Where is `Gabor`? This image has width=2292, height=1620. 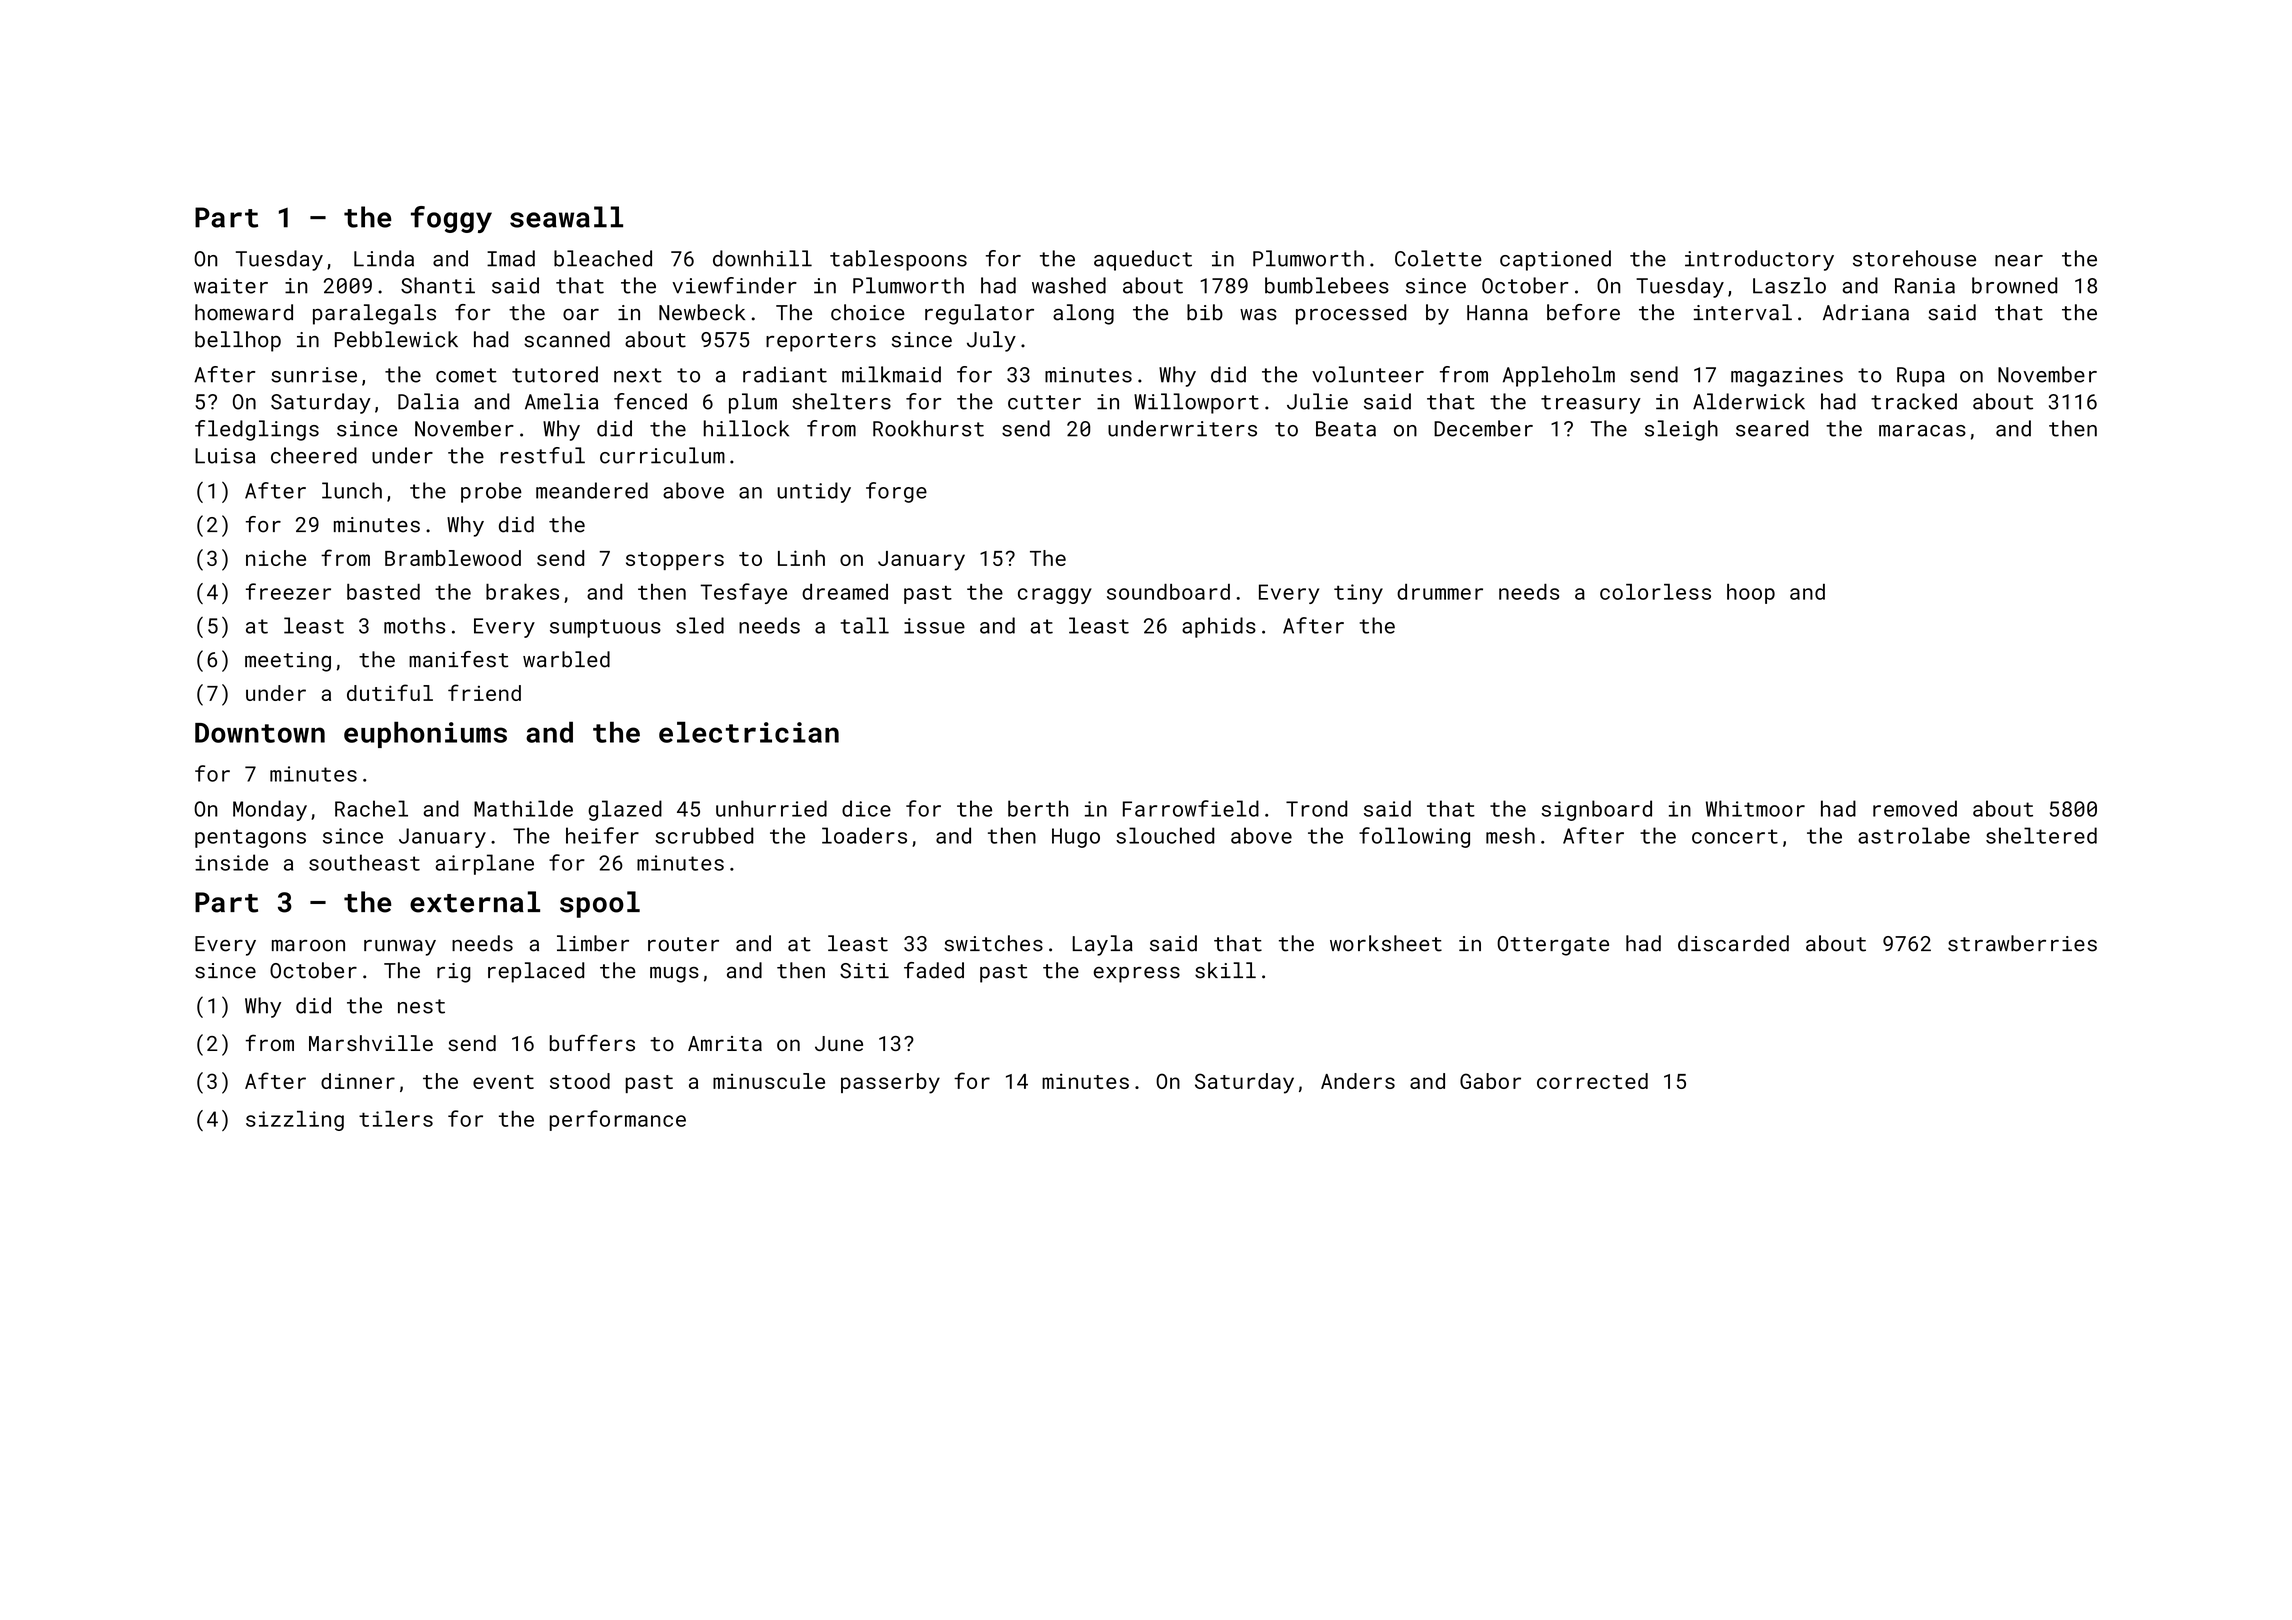 Gabor is located at coordinates (1490, 1081).
